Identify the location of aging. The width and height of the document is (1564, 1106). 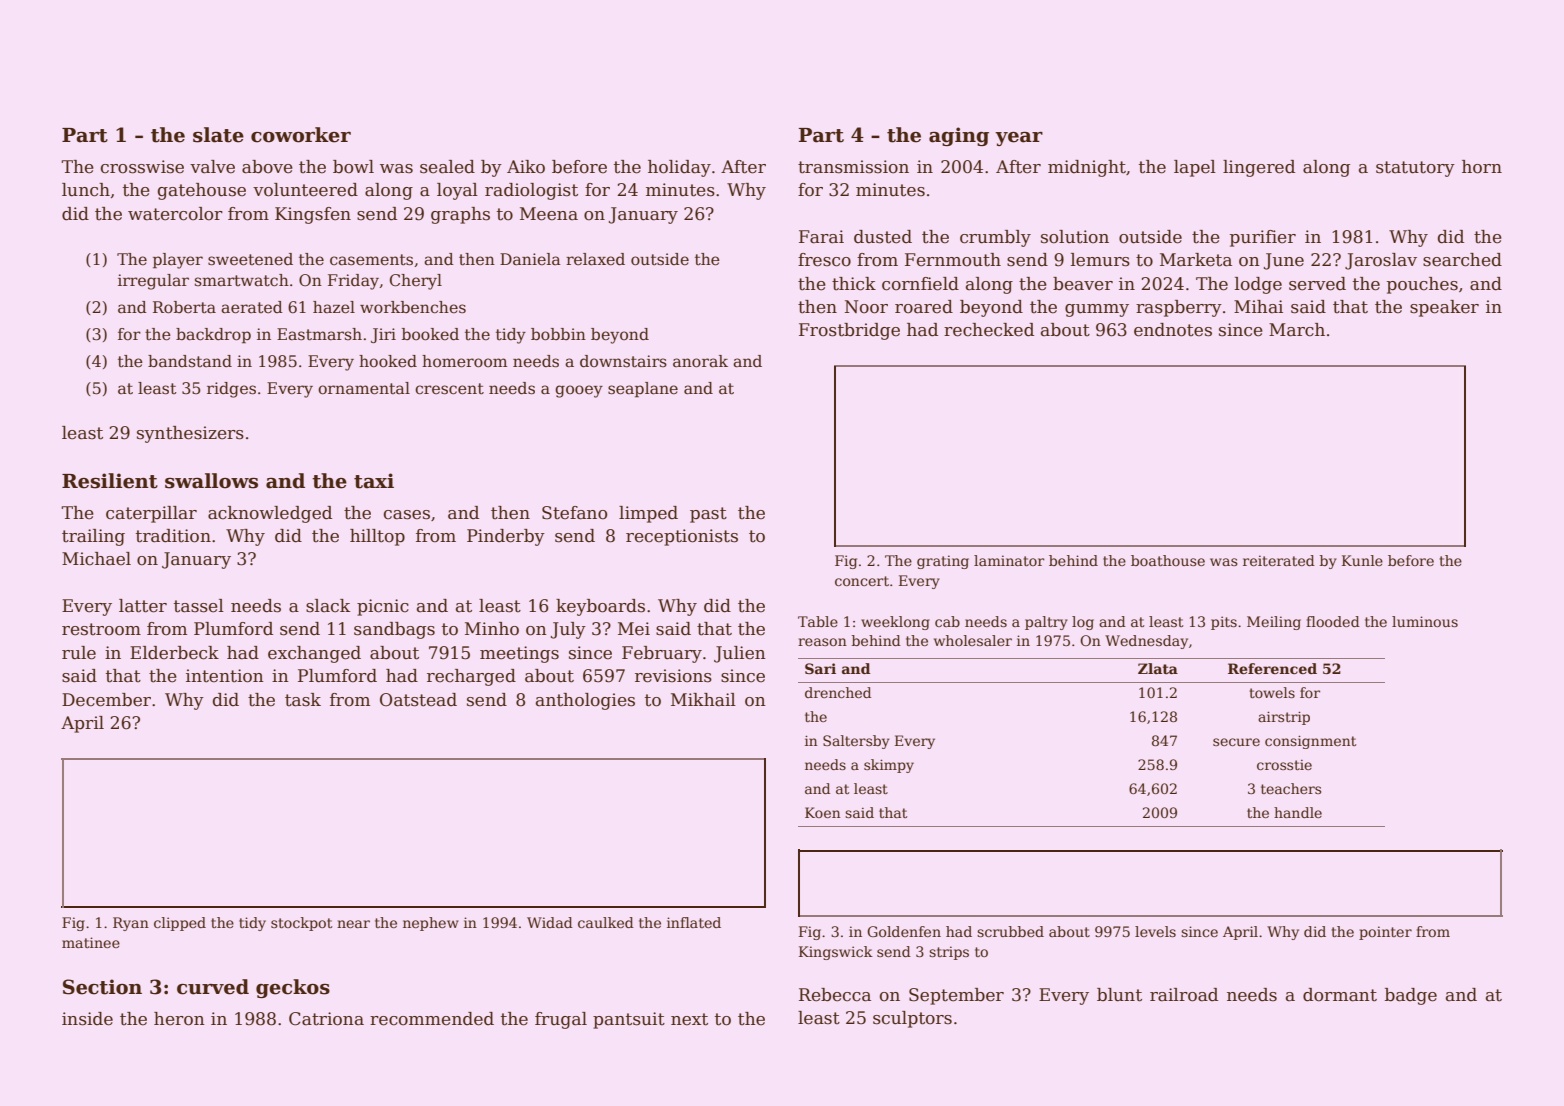
(959, 136).
